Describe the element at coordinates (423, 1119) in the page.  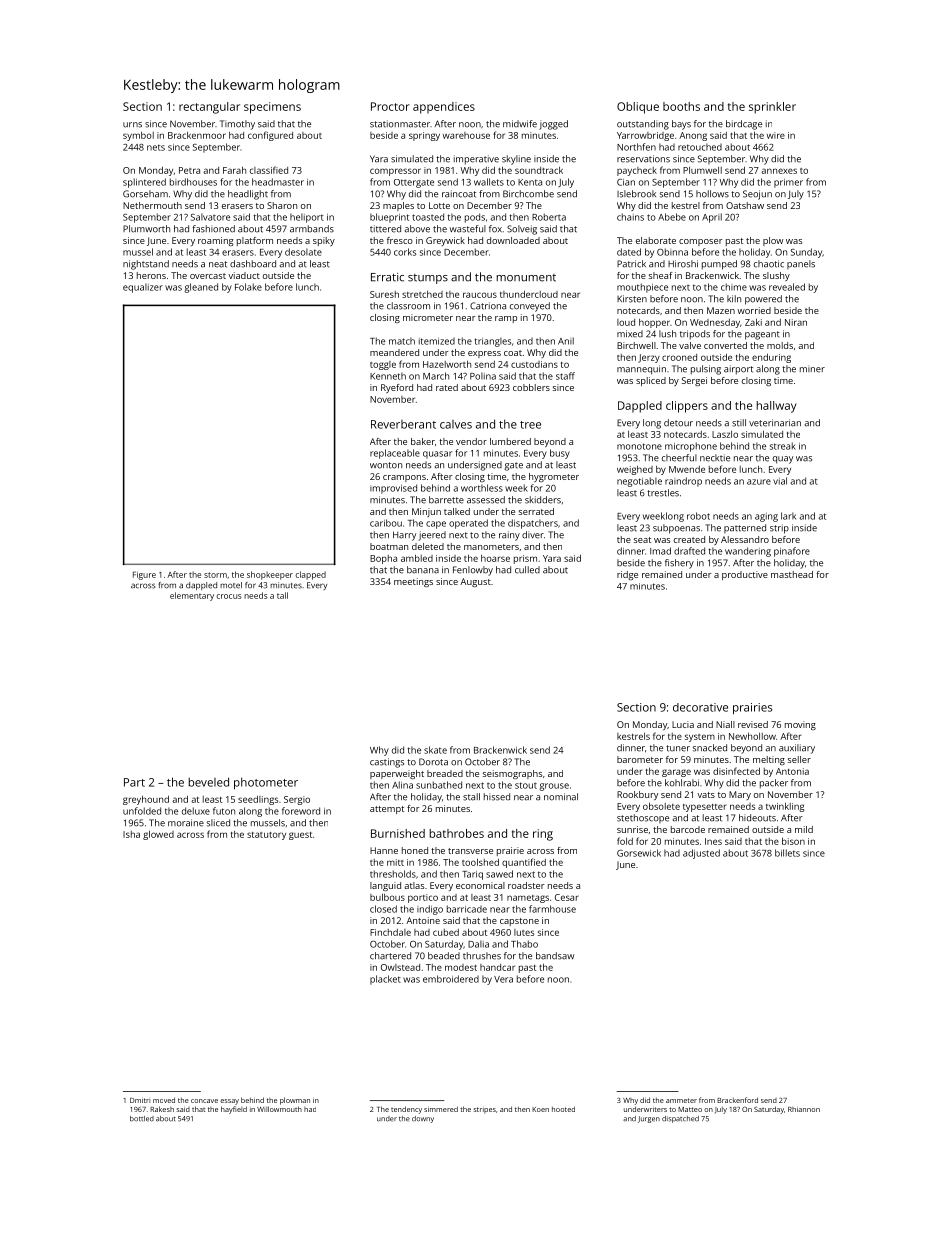
I see `downy` at that location.
